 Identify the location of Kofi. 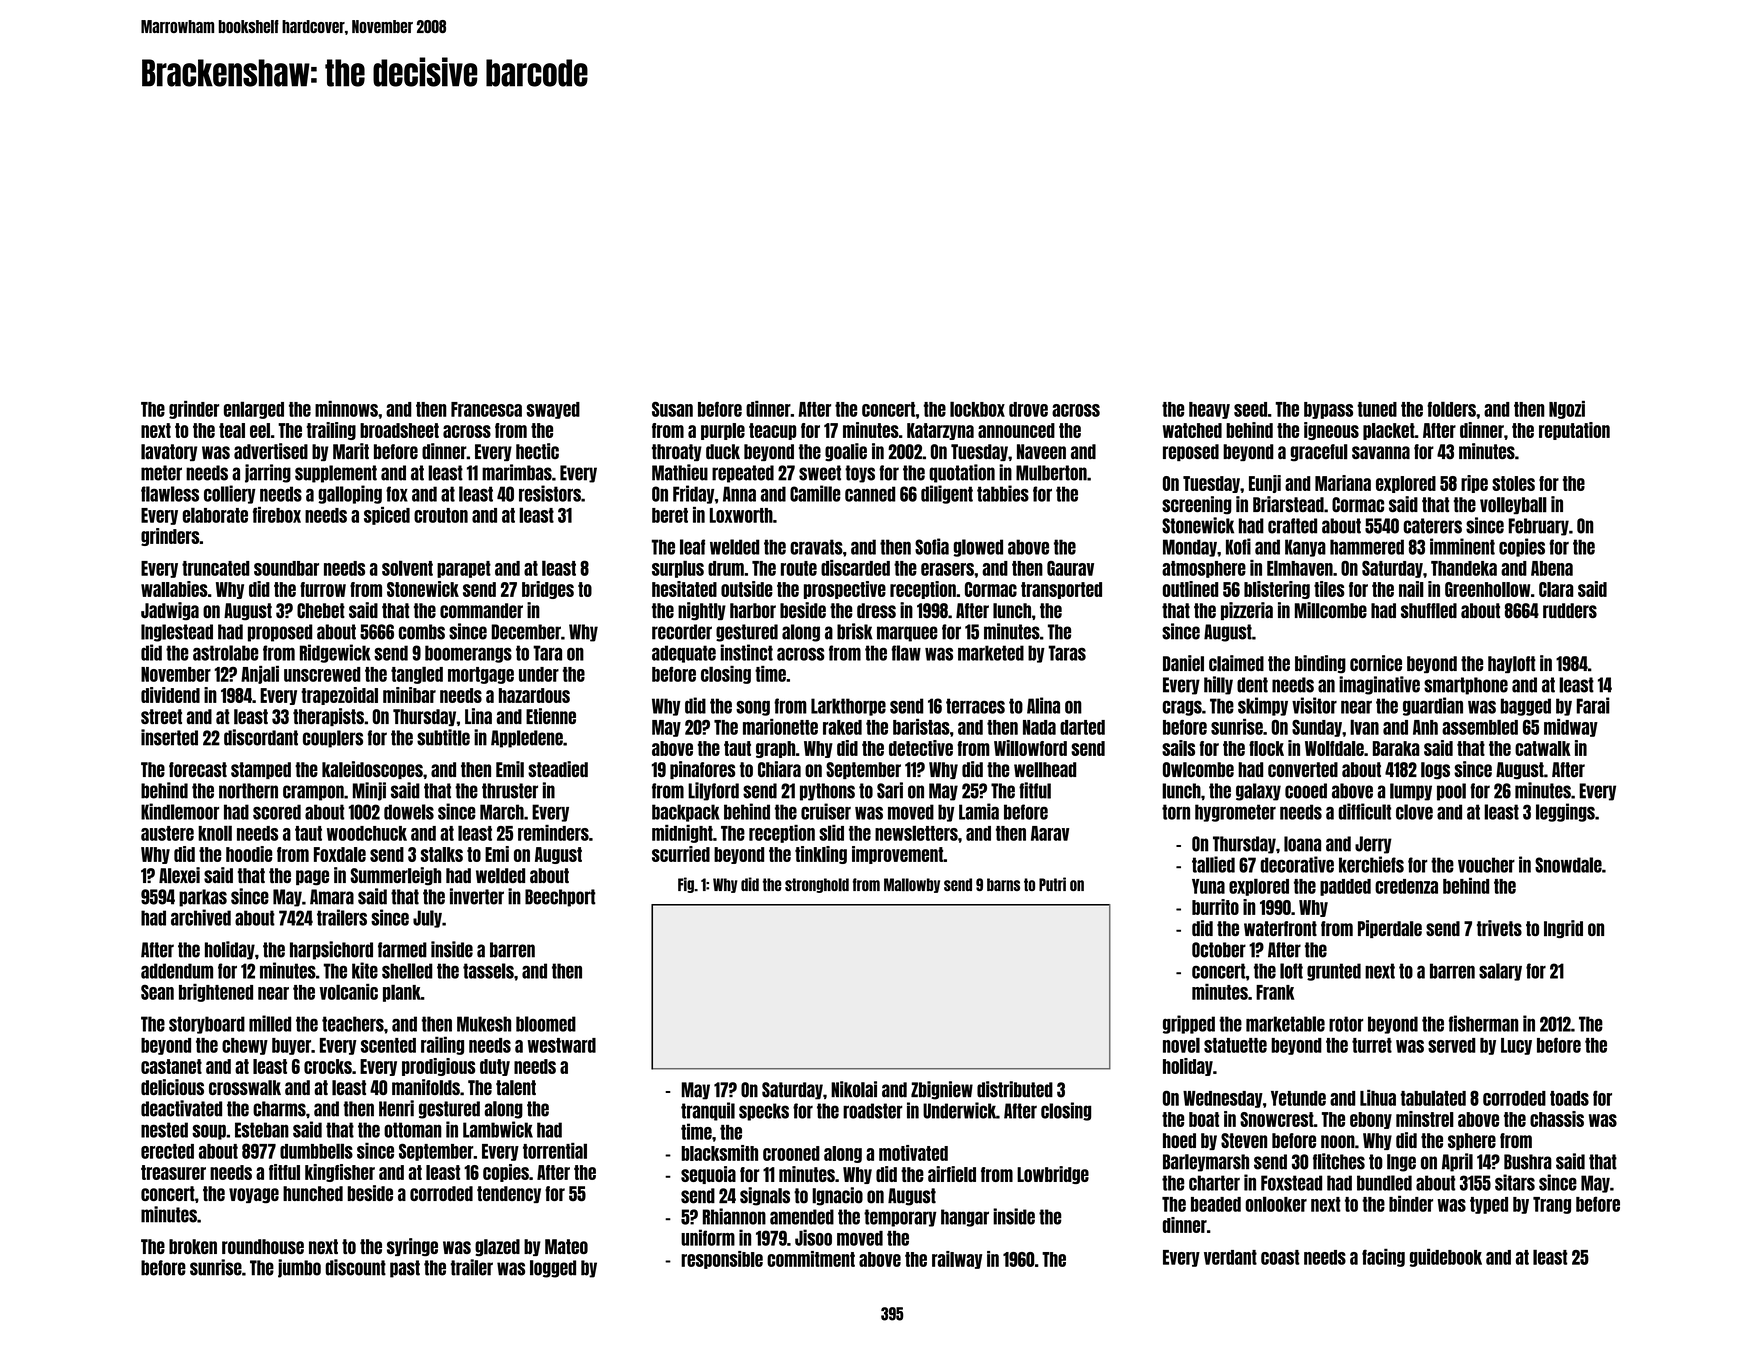
(1238, 546).
